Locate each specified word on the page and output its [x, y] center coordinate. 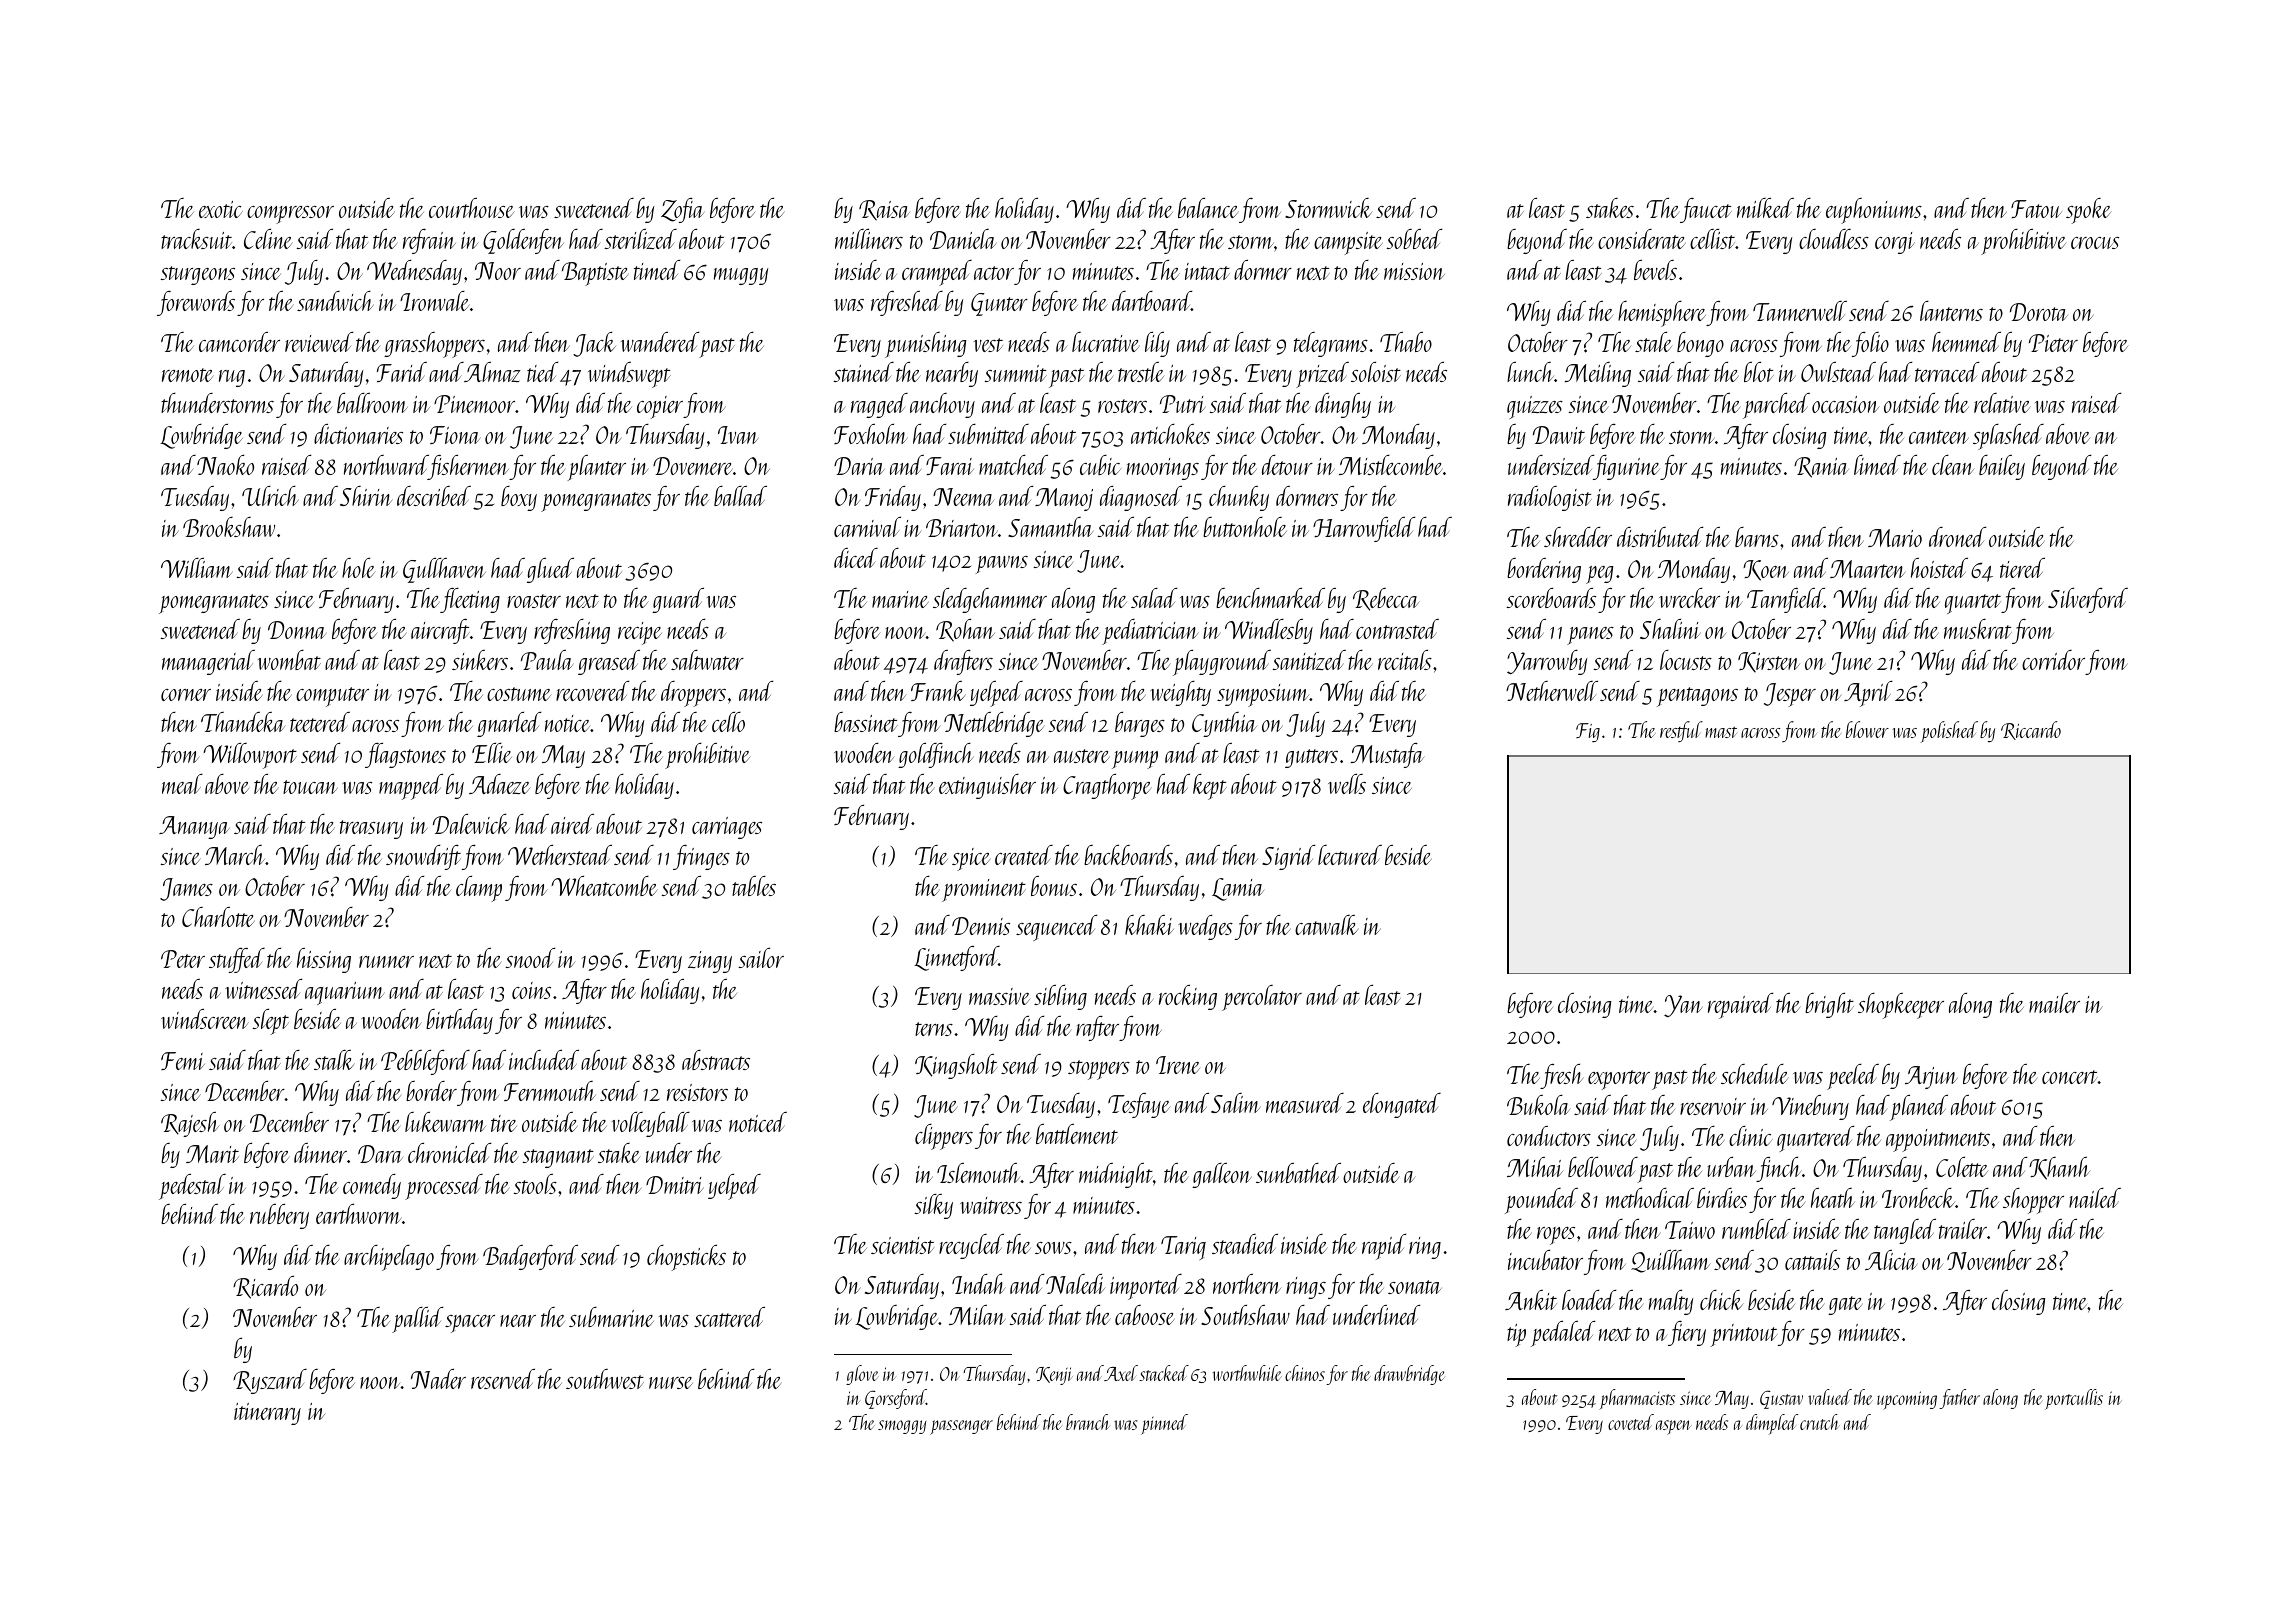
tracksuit [196, 239]
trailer [1963, 1229]
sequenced [1056, 928]
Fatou [2036, 209]
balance [1208, 208]
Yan [1683, 1006]
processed [444, 1187]
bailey [2002, 467]
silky [934, 1206]
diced [856, 558]
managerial [208, 662]
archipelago [389, 1258]
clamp [479, 889]
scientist [902, 1245]
